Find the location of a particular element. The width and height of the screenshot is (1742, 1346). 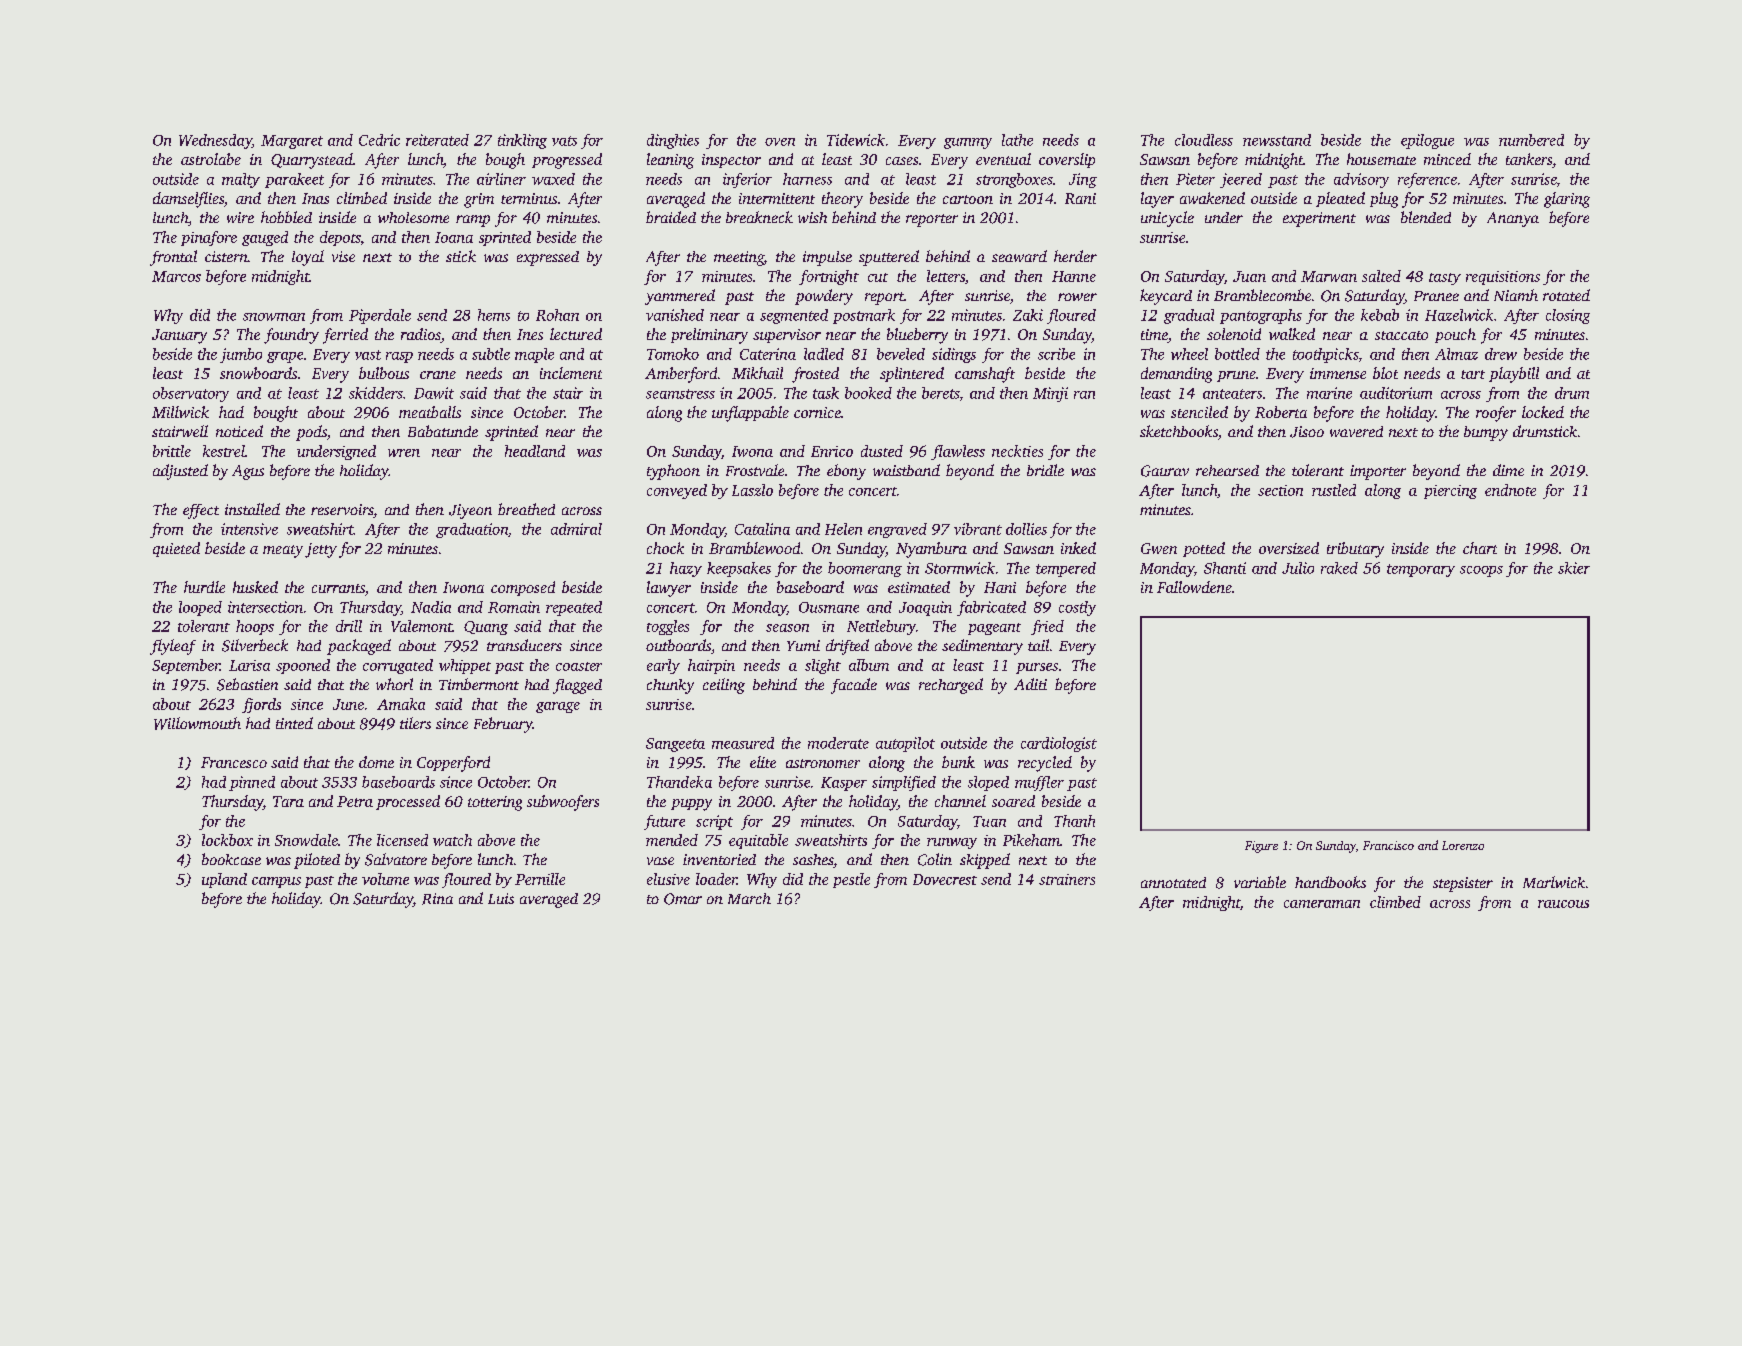

raucous is located at coordinates (1563, 904).
